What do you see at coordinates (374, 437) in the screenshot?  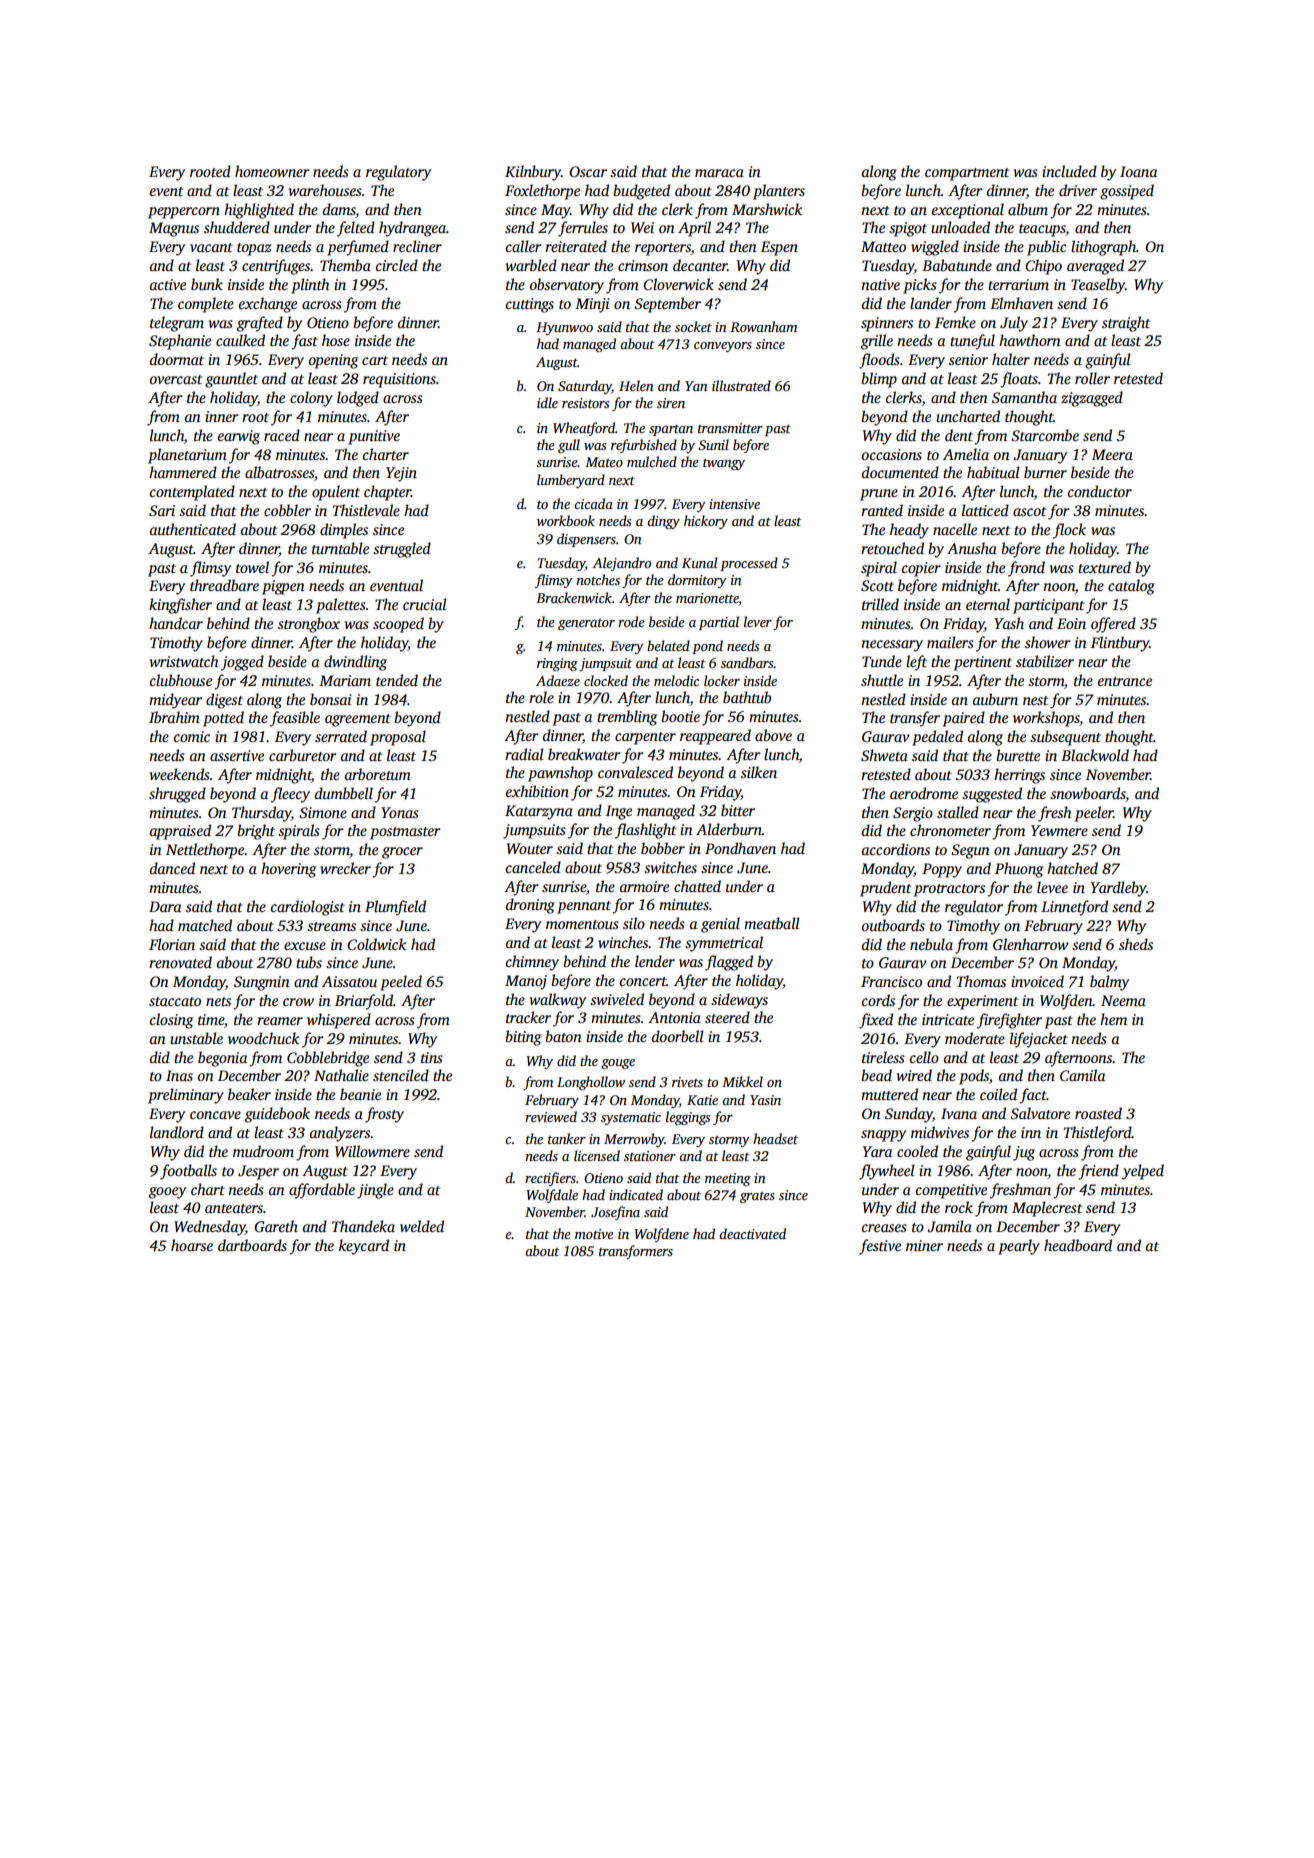 I see `punitive` at bounding box center [374, 437].
